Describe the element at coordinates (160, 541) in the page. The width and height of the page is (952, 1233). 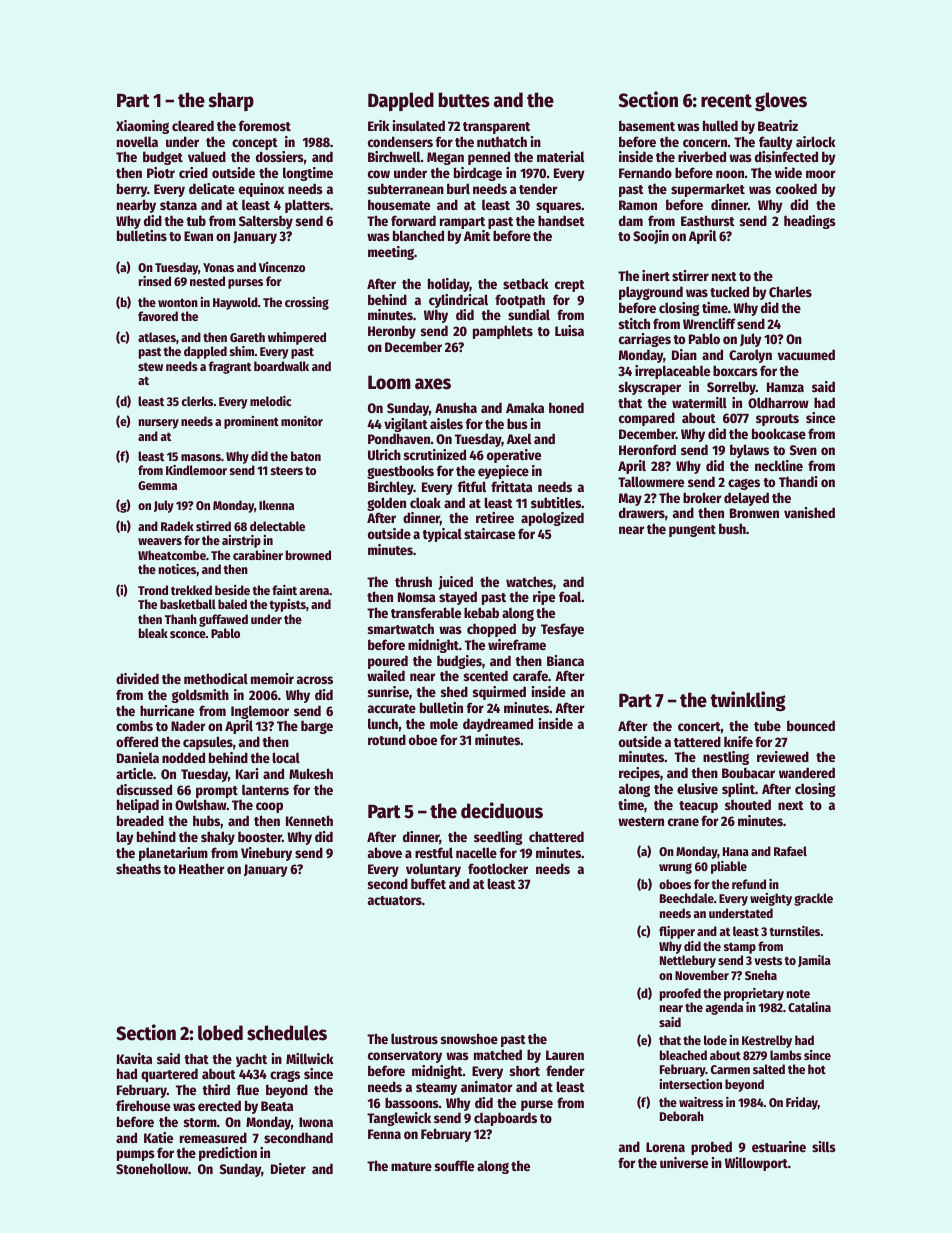
I see `weavers` at that location.
